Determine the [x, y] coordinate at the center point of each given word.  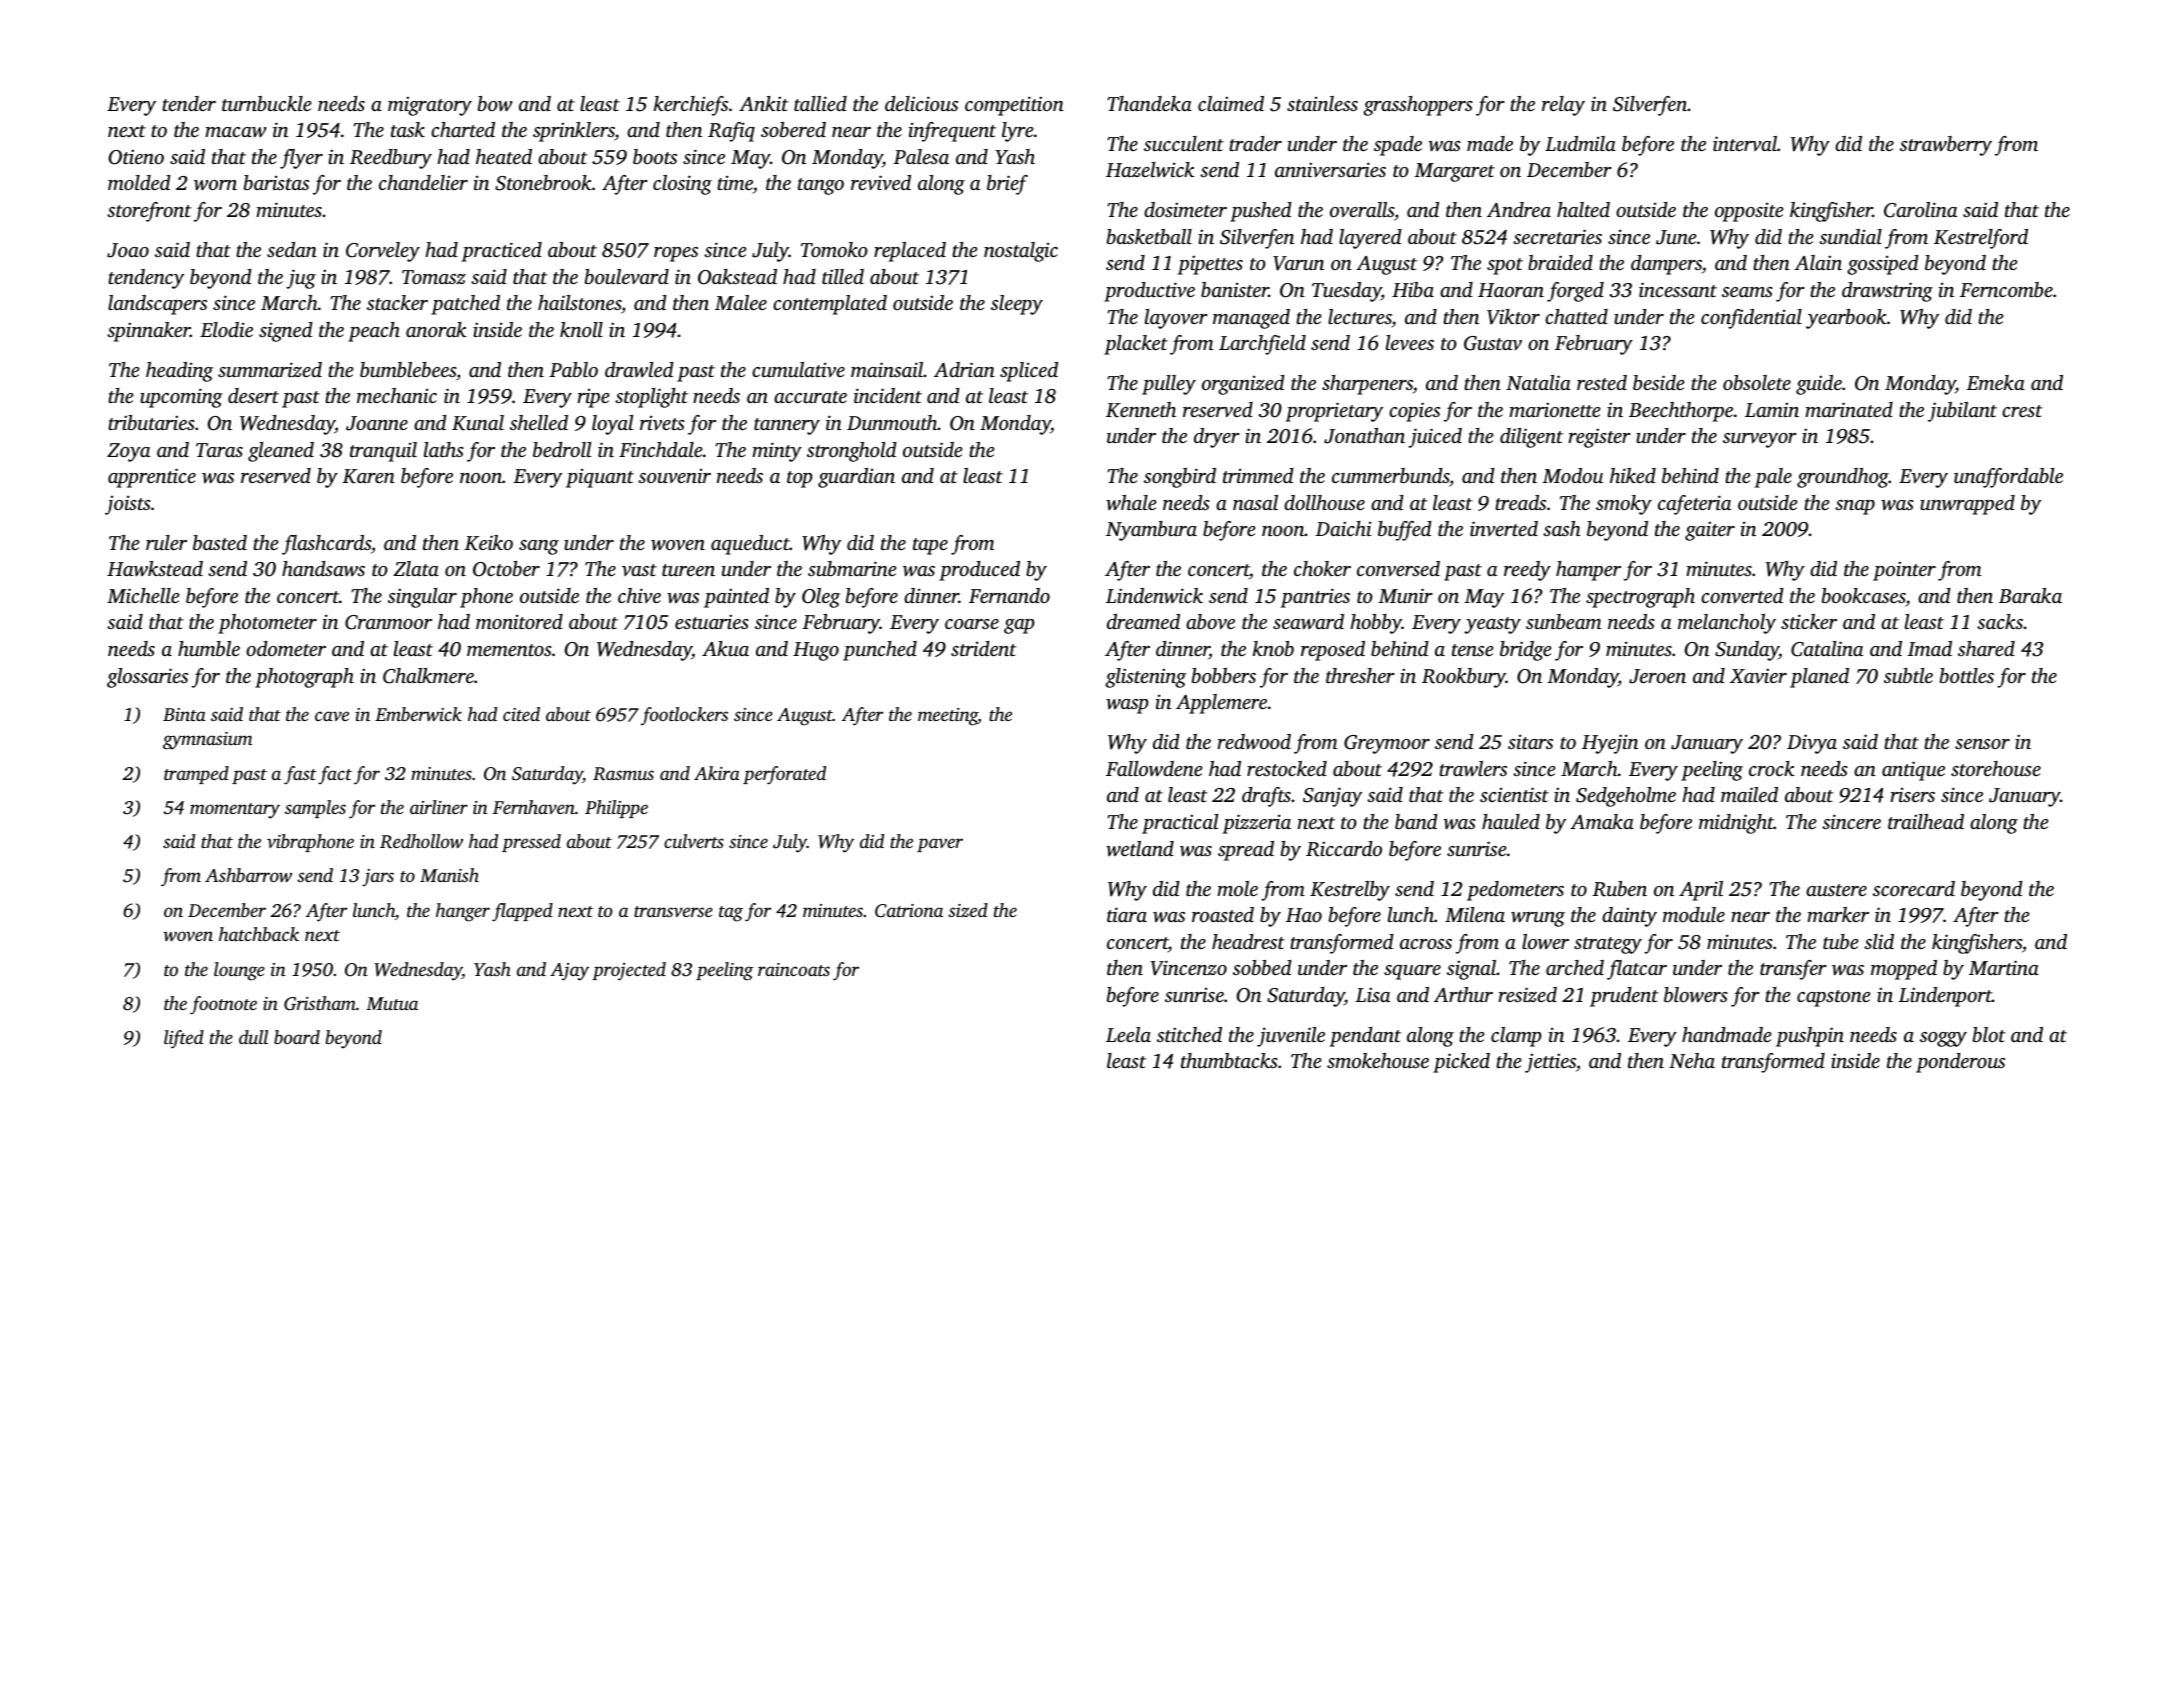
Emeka [1995, 382]
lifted [184, 1039]
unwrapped [1967, 505]
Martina [2004, 967]
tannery [787, 426]
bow [495, 104]
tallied [820, 103]
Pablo [573, 369]
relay [1563, 106]
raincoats [794, 969]
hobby [1376, 624]
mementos [509, 650]
